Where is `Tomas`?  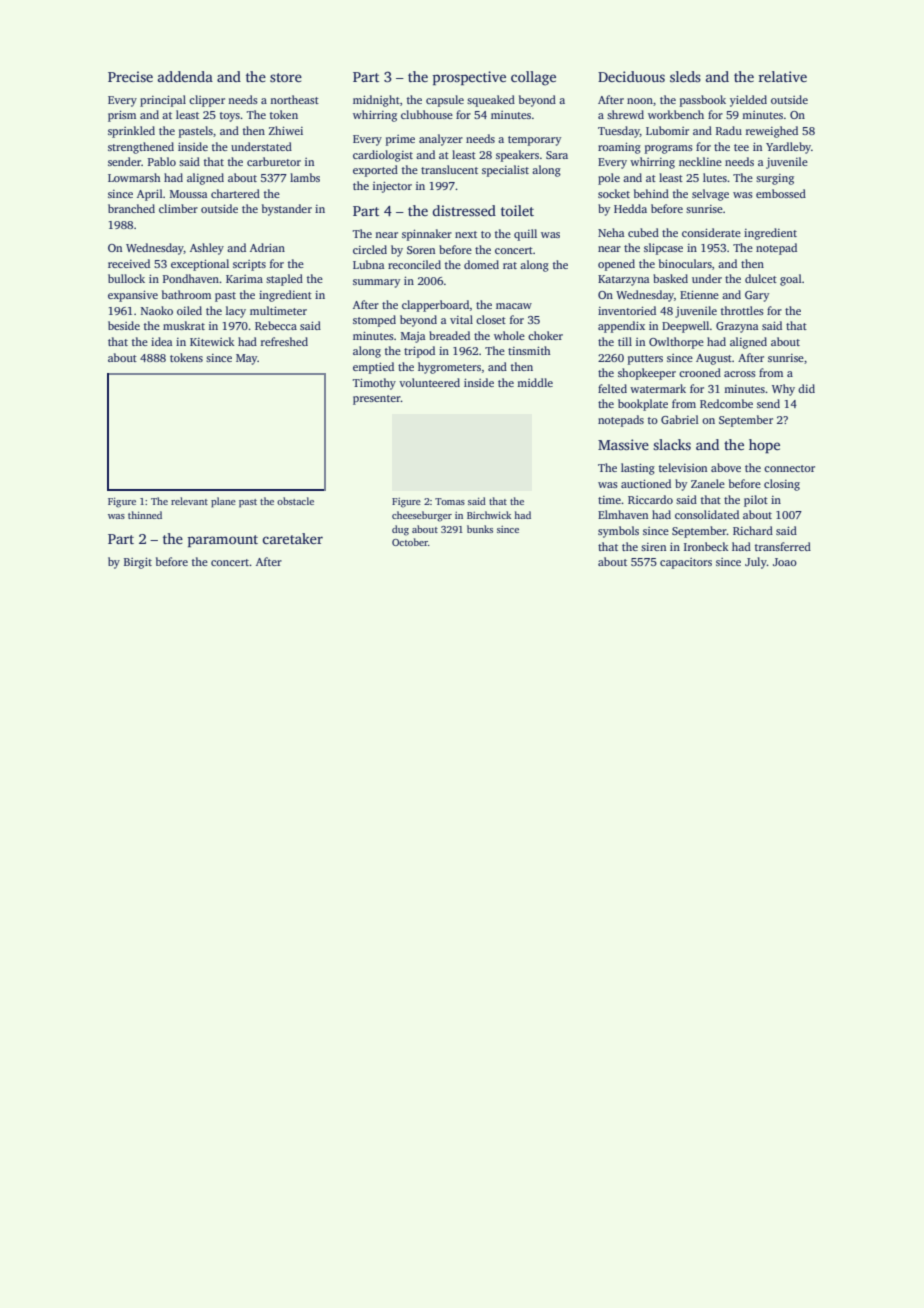 Tomas is located at coordinates (450, 501).
